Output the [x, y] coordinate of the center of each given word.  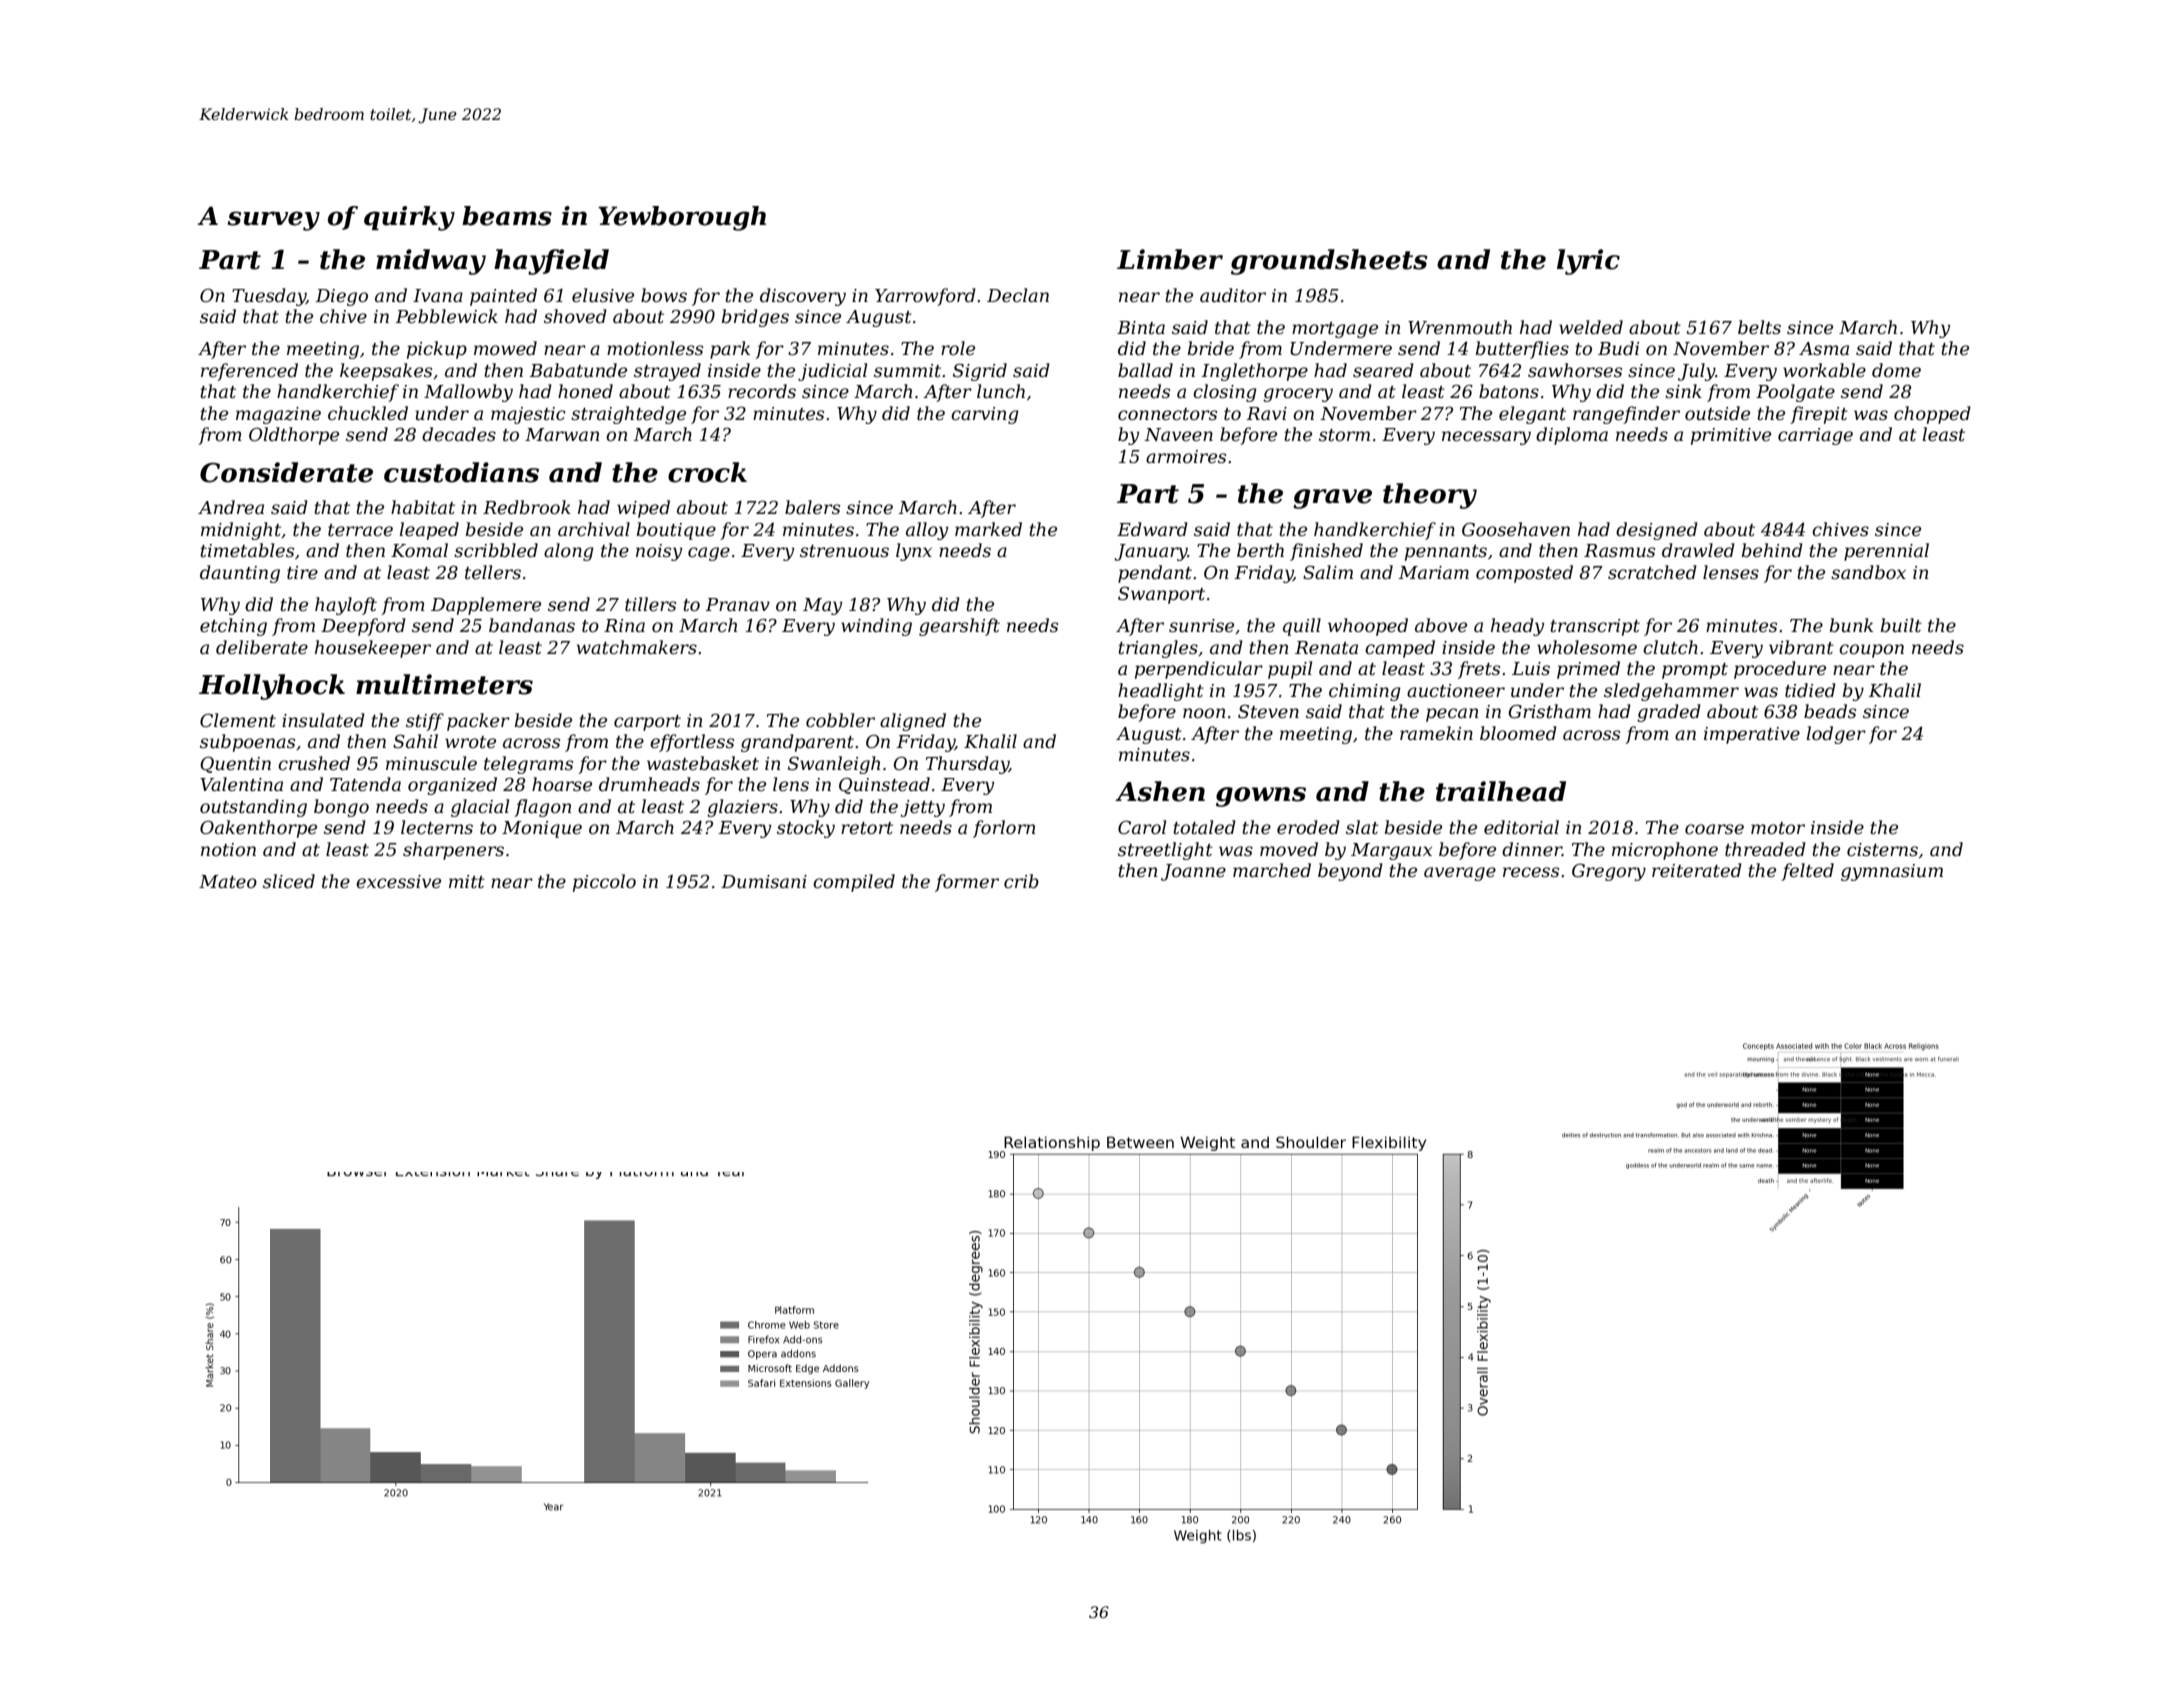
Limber [1170, 259]
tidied [1810, 690]
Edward [1152, 529]
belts [1759, 327]
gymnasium [1892, 872]
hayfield [551, 262]
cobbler [840, 720]
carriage [1815, 436]
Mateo [228, 881]
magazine [278, 415]
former [967, 883]
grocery [1298, 395]
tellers [493, 572]
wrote [470, 742]
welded [1591, 327]
